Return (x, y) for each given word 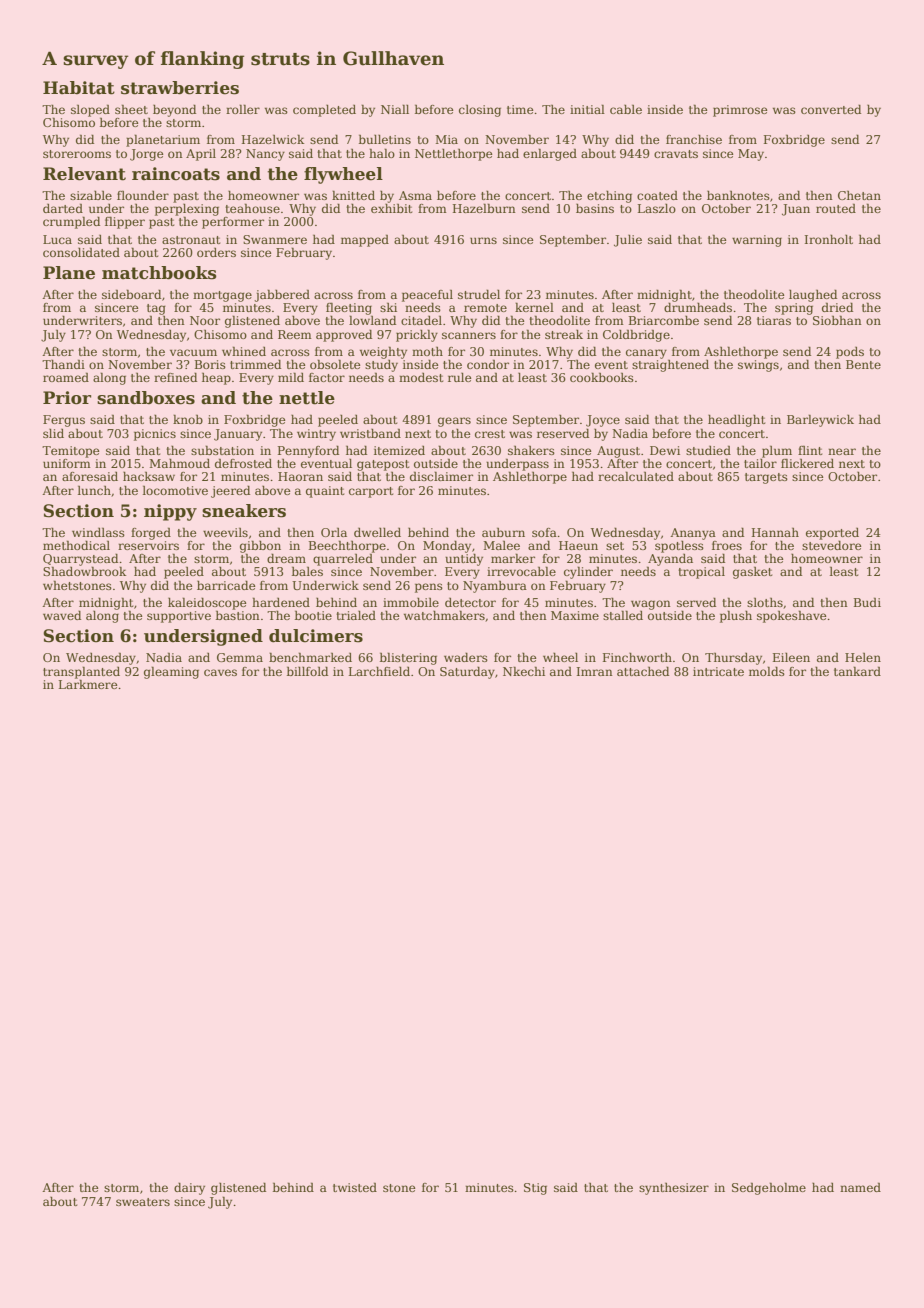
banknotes (738, 195)
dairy (189, 1189)
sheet (131, 109)
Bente (863, 364)
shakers (531, 450)
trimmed (255, 364)
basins (595, 208)
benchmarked (310, 657)
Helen (863, 657)
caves (220, 672)
